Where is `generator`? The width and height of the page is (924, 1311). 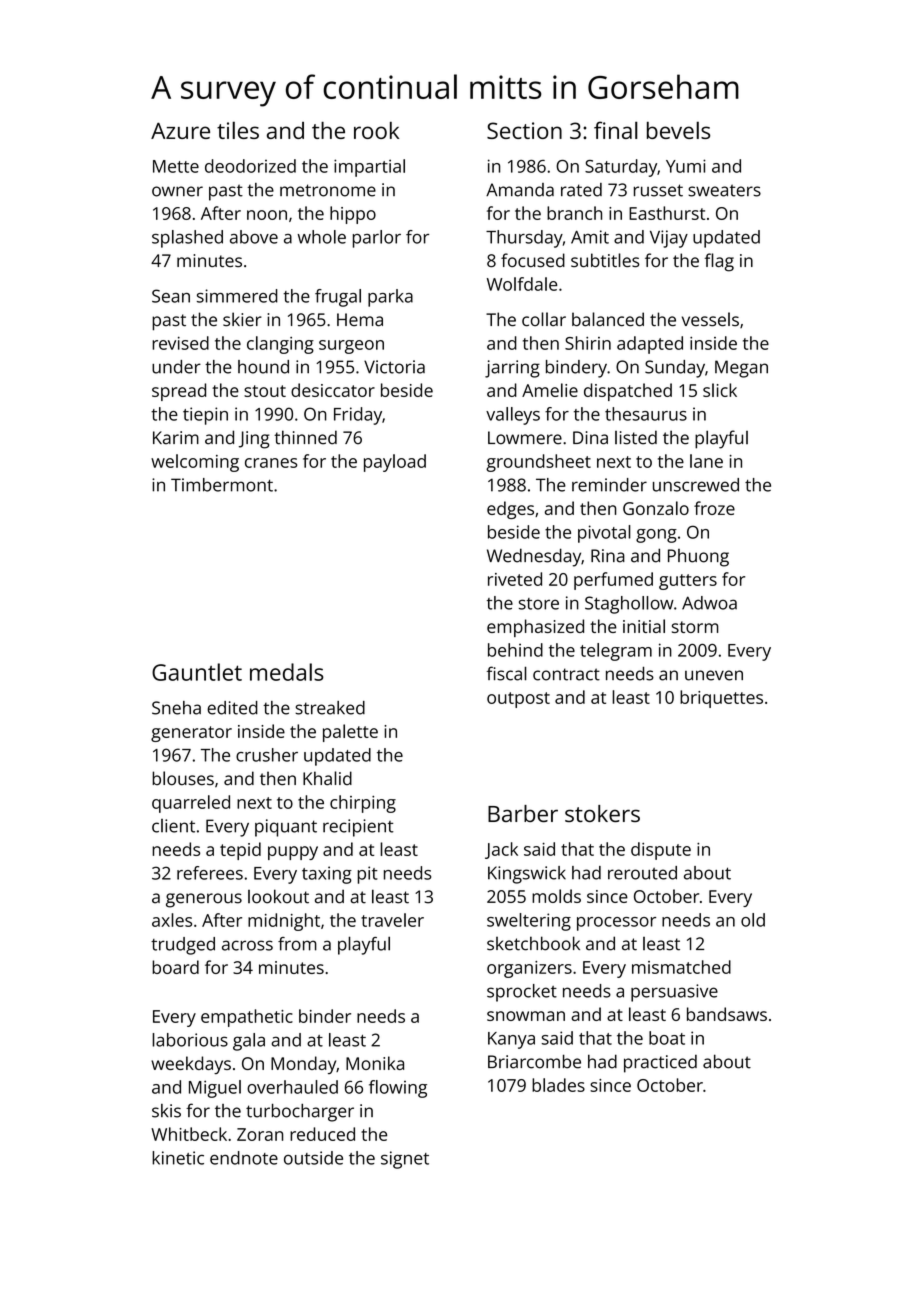 generator is located at coordinates (191, 734).
